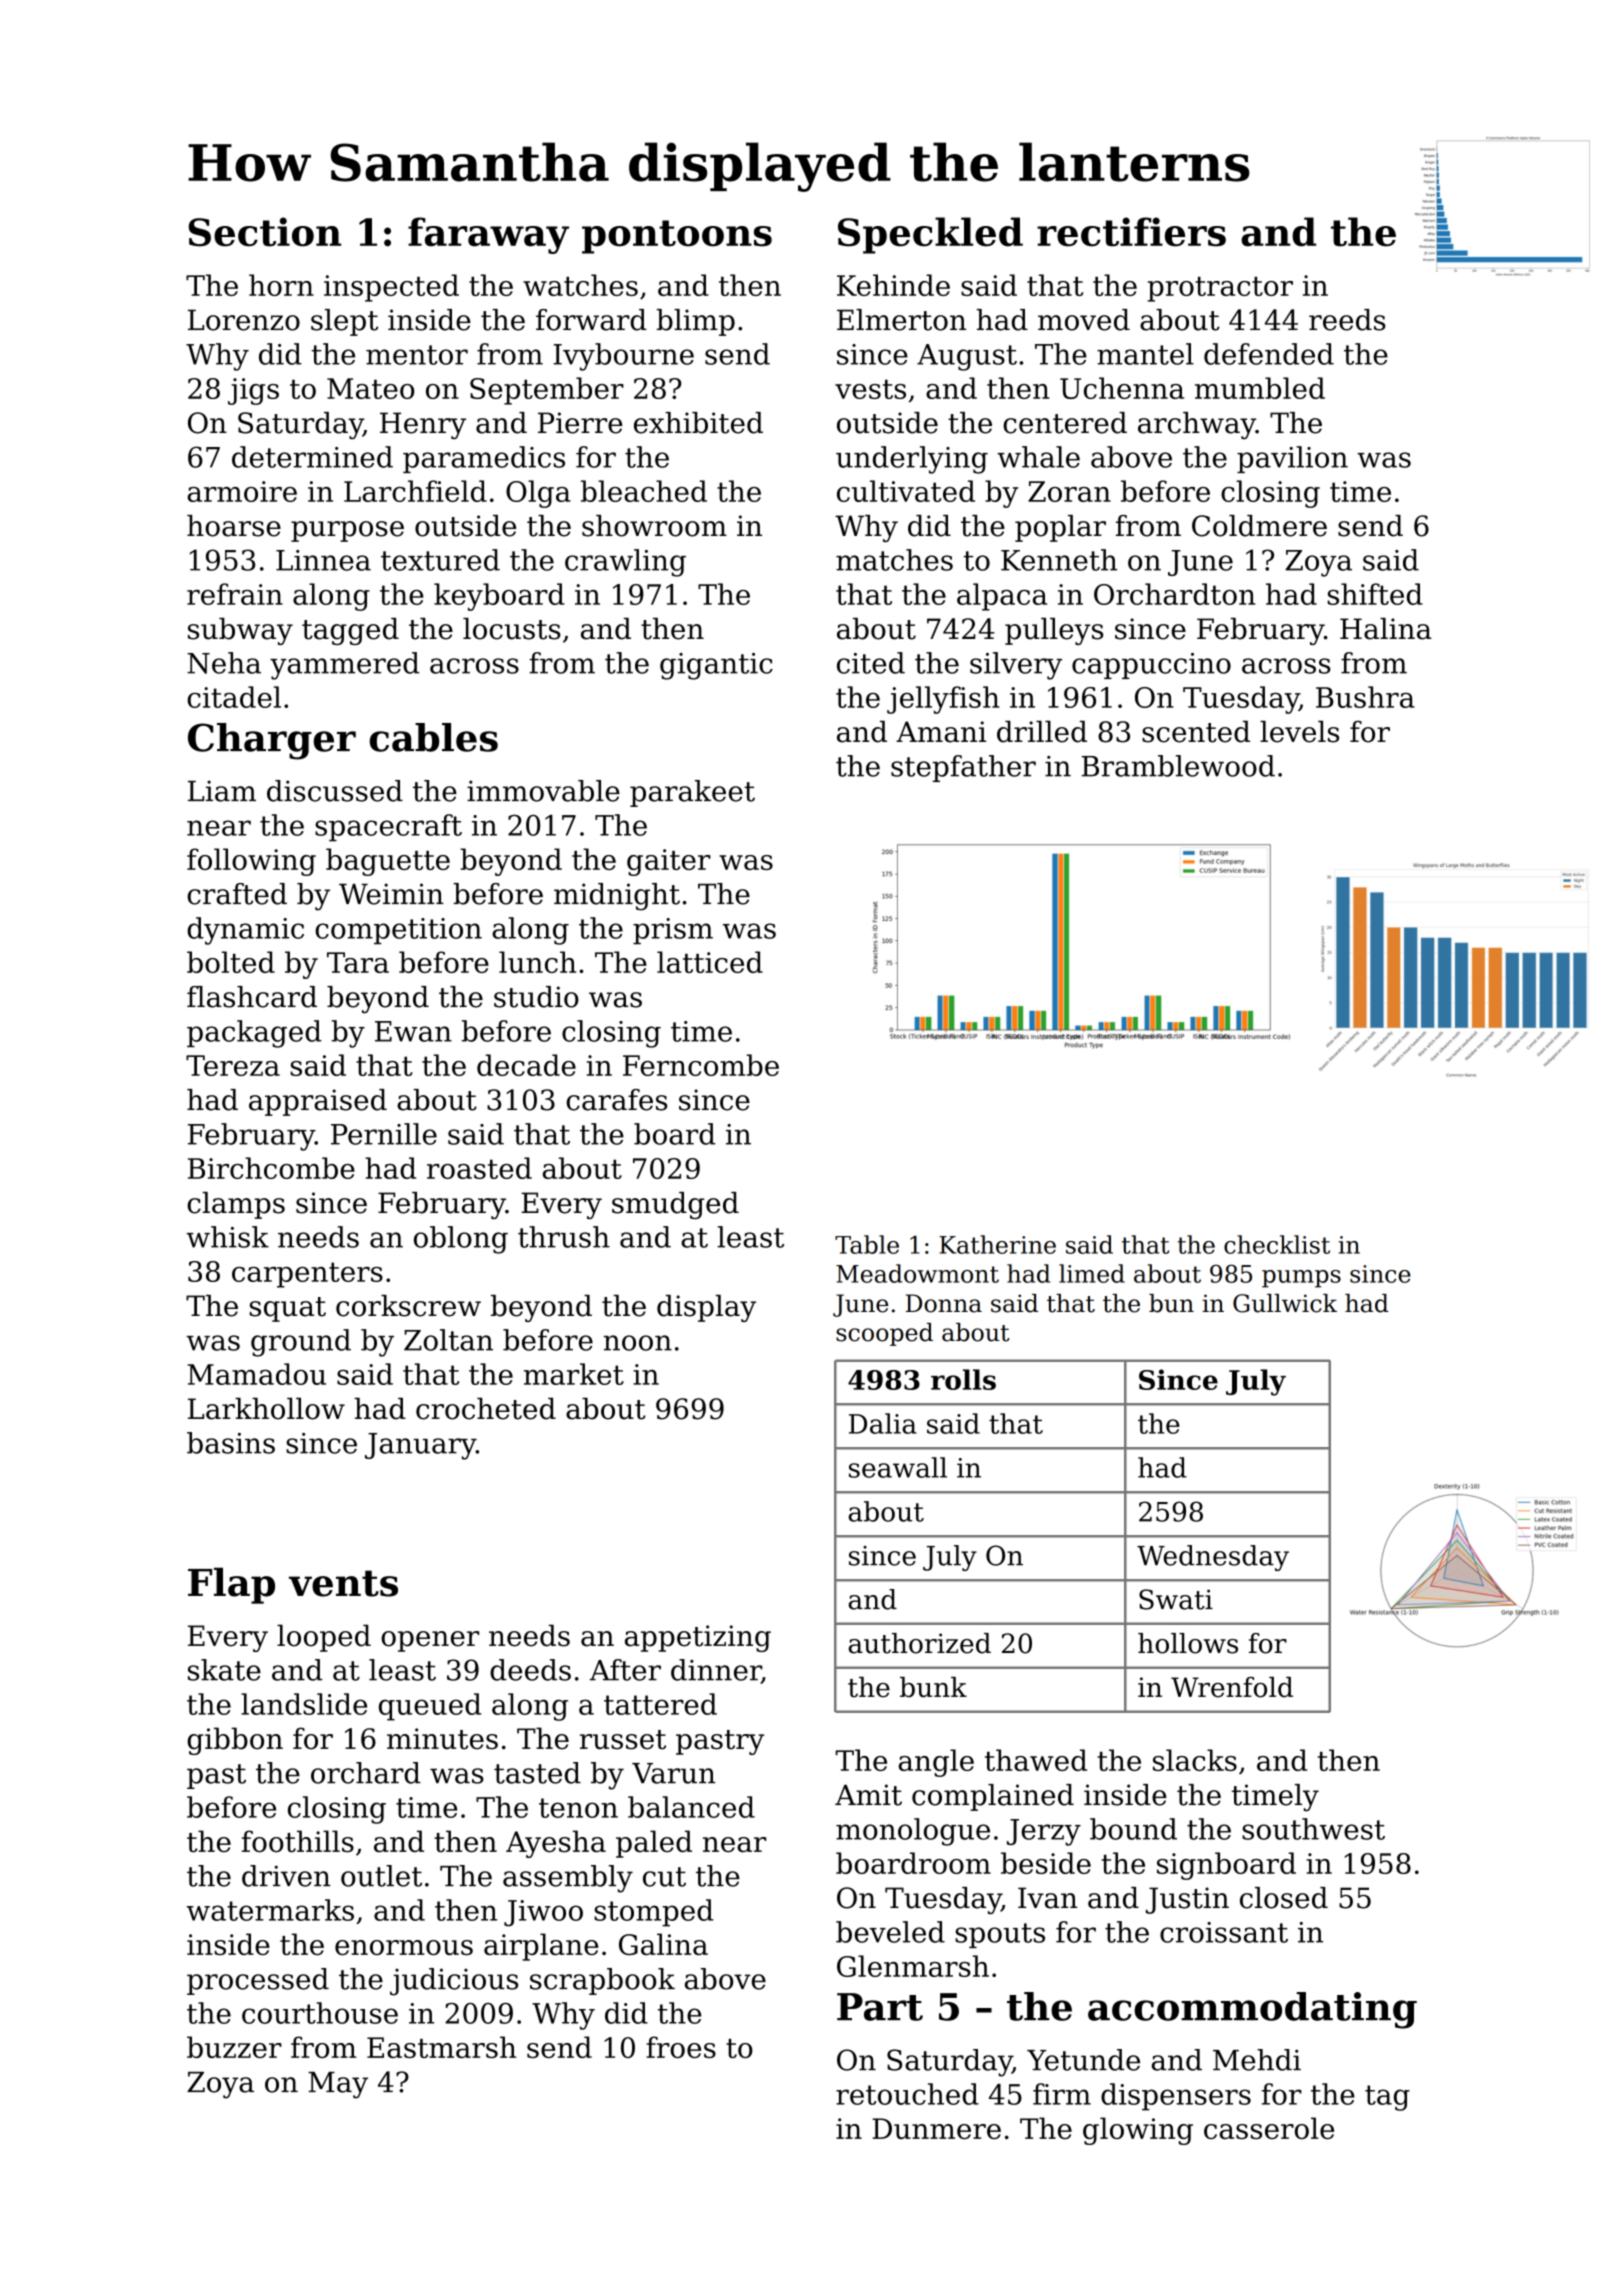 The width and height of the image is (1620, 2292). Describe the element at coordinates (488, 235) in the image. I see `faraway` at that location.
